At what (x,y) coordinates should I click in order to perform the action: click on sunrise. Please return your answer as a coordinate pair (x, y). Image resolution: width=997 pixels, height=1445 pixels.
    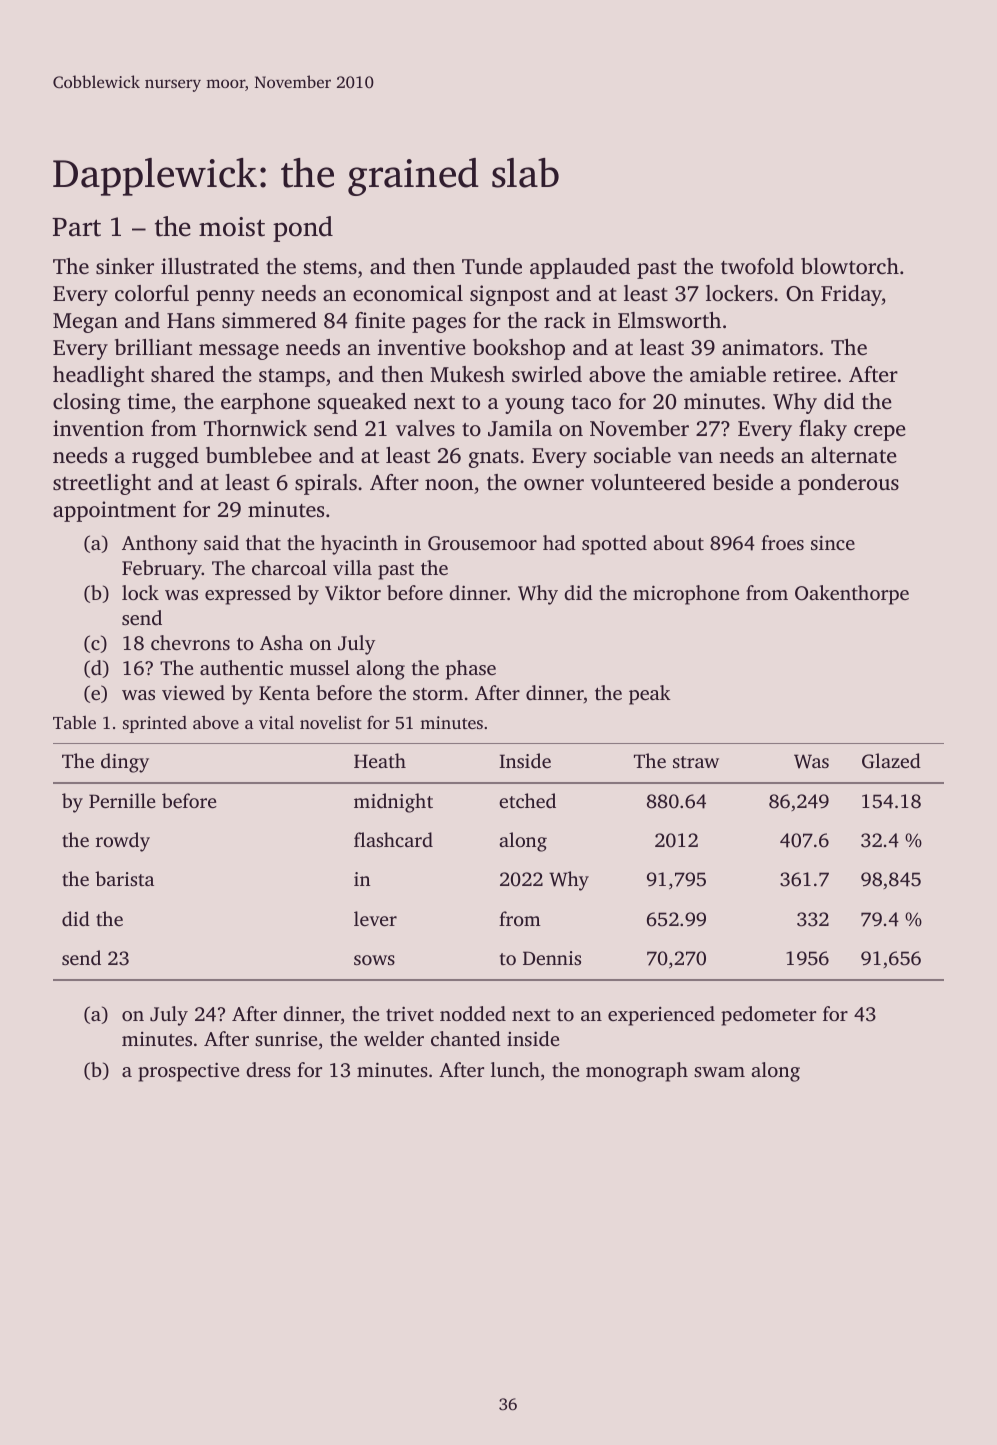
    Looking at the image, I should click on (286, 1039).
